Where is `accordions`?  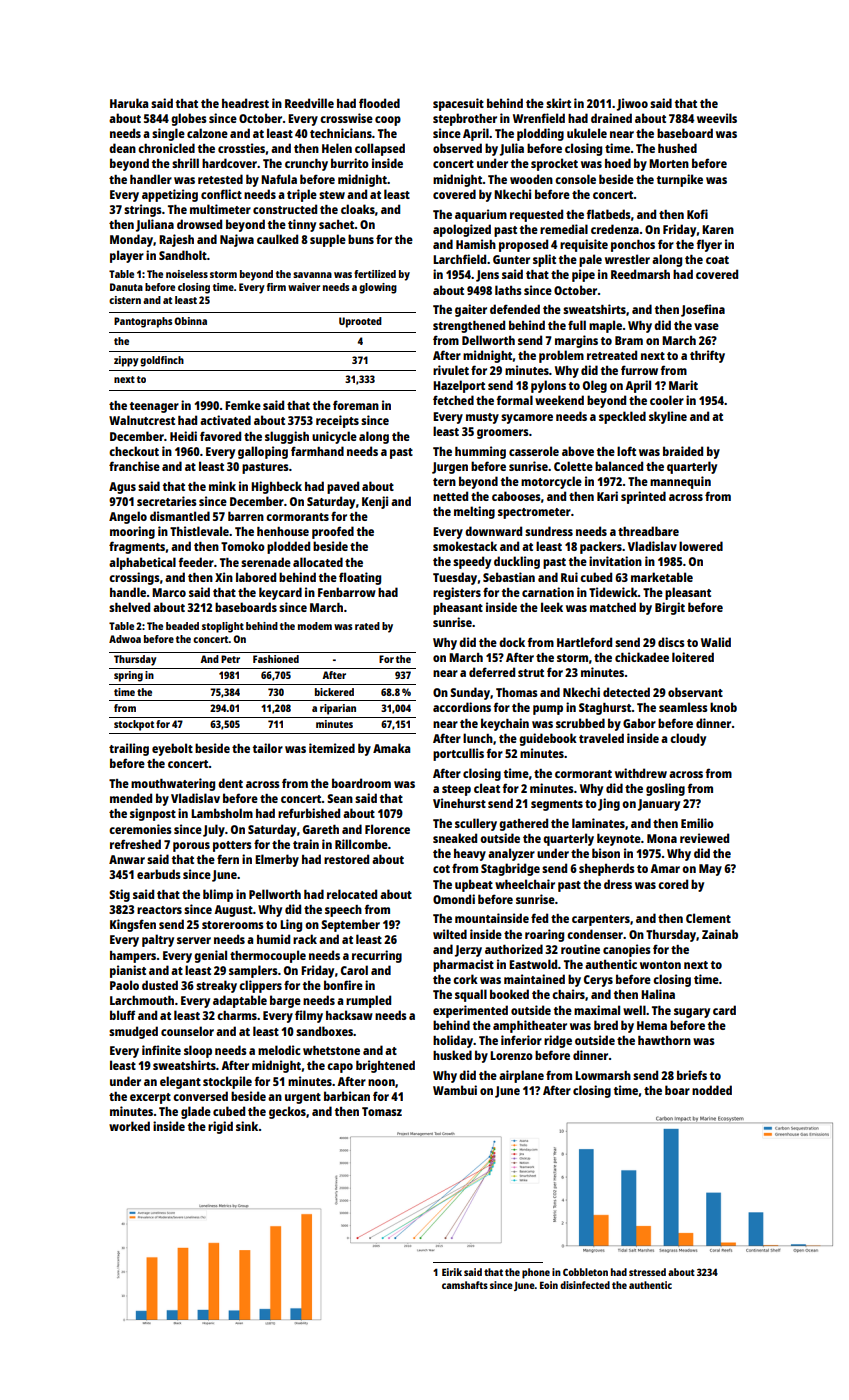
accordions is located at coordinates (462, 707).
